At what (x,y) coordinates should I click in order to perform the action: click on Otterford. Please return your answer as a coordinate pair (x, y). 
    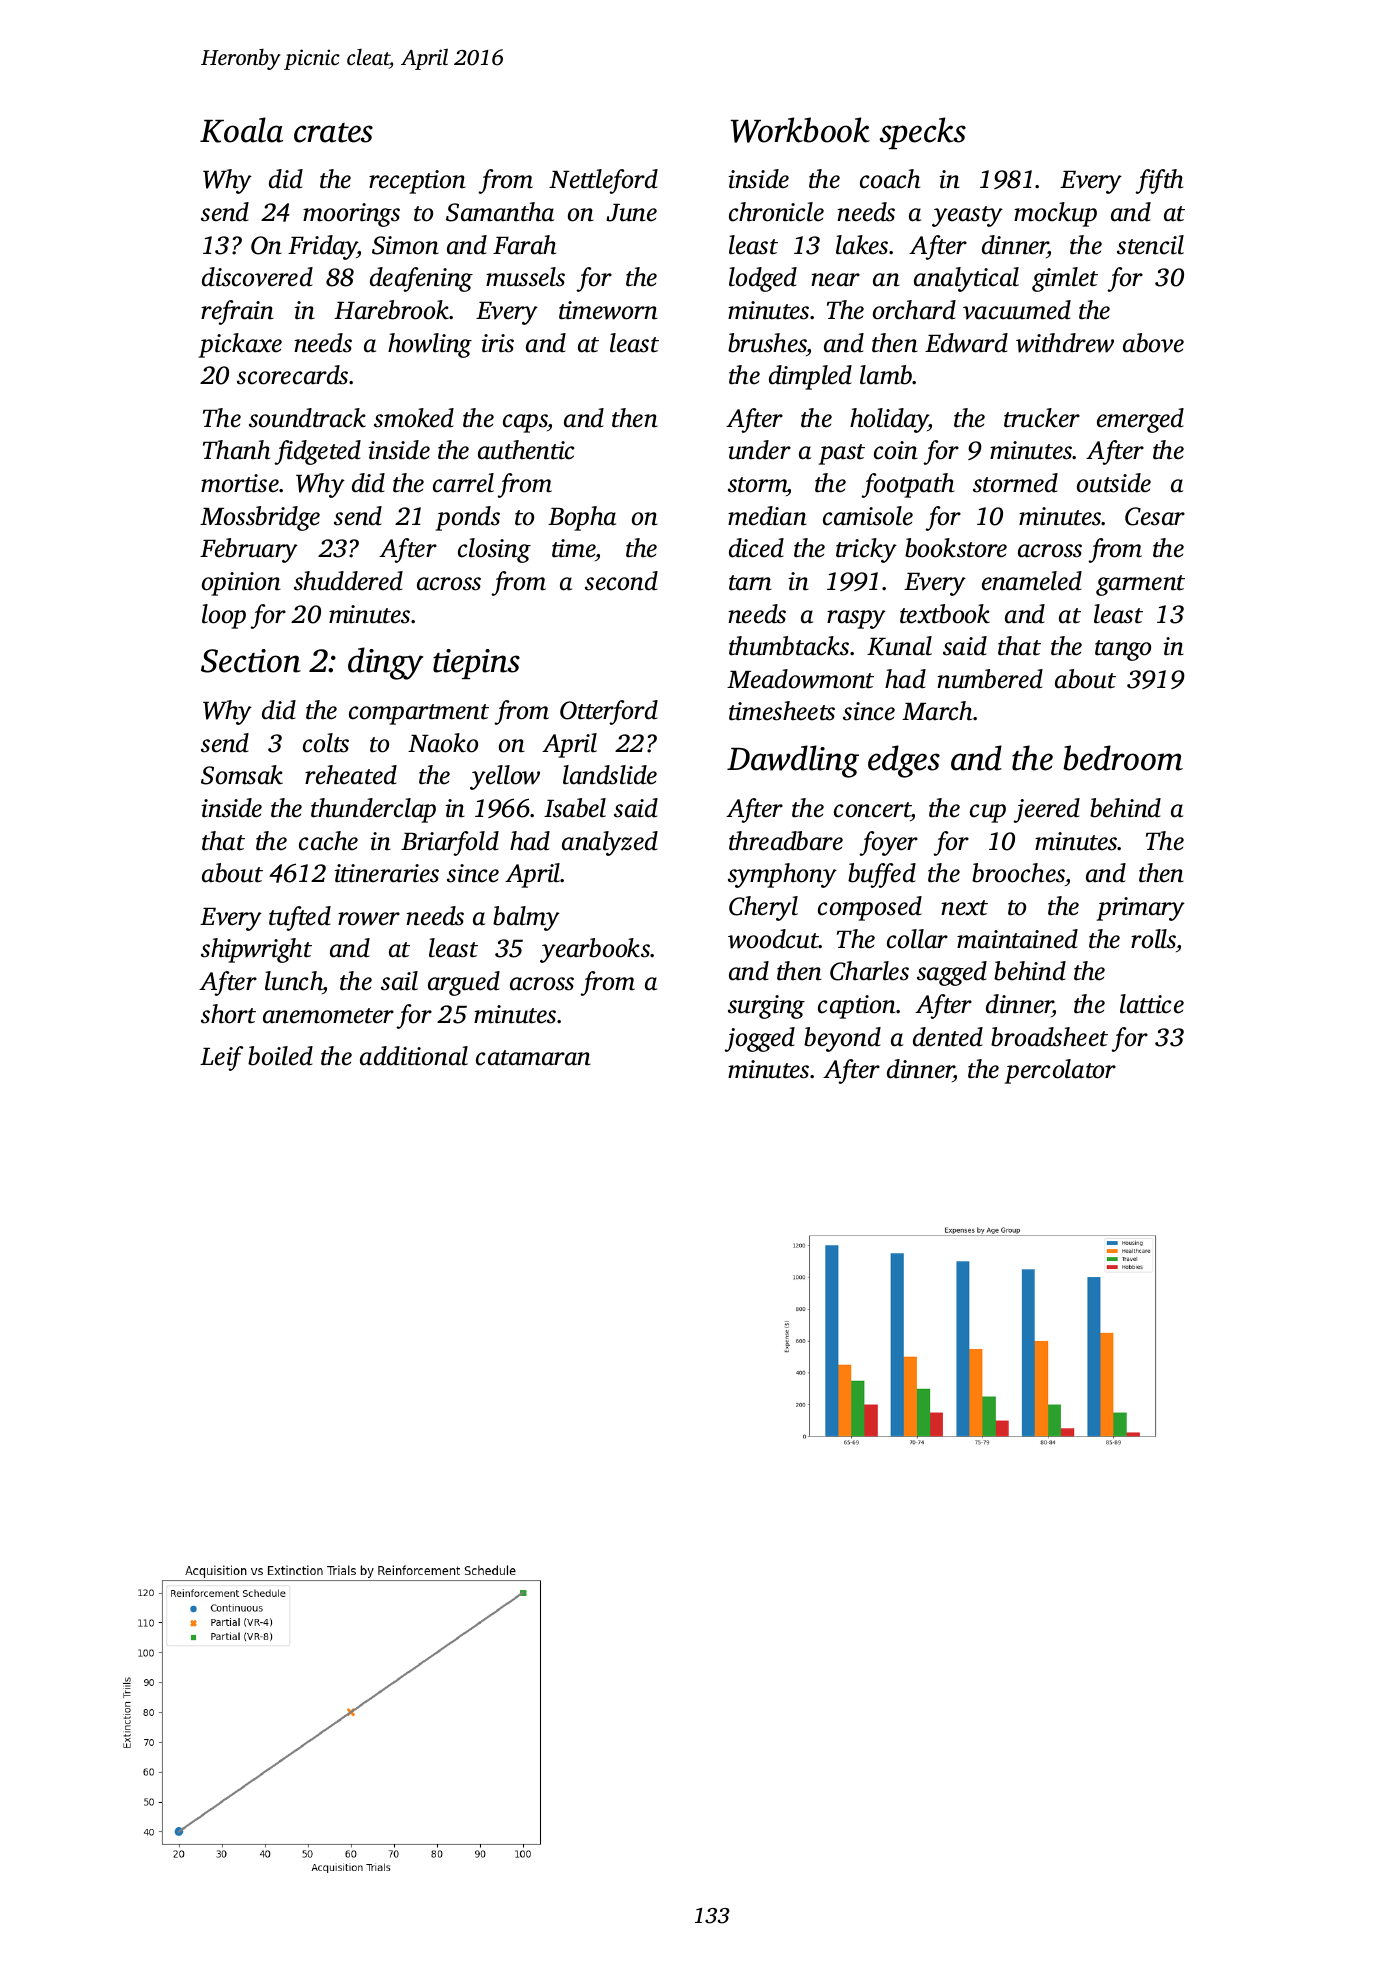
    Looking at the image, I should click on (609, 712).
